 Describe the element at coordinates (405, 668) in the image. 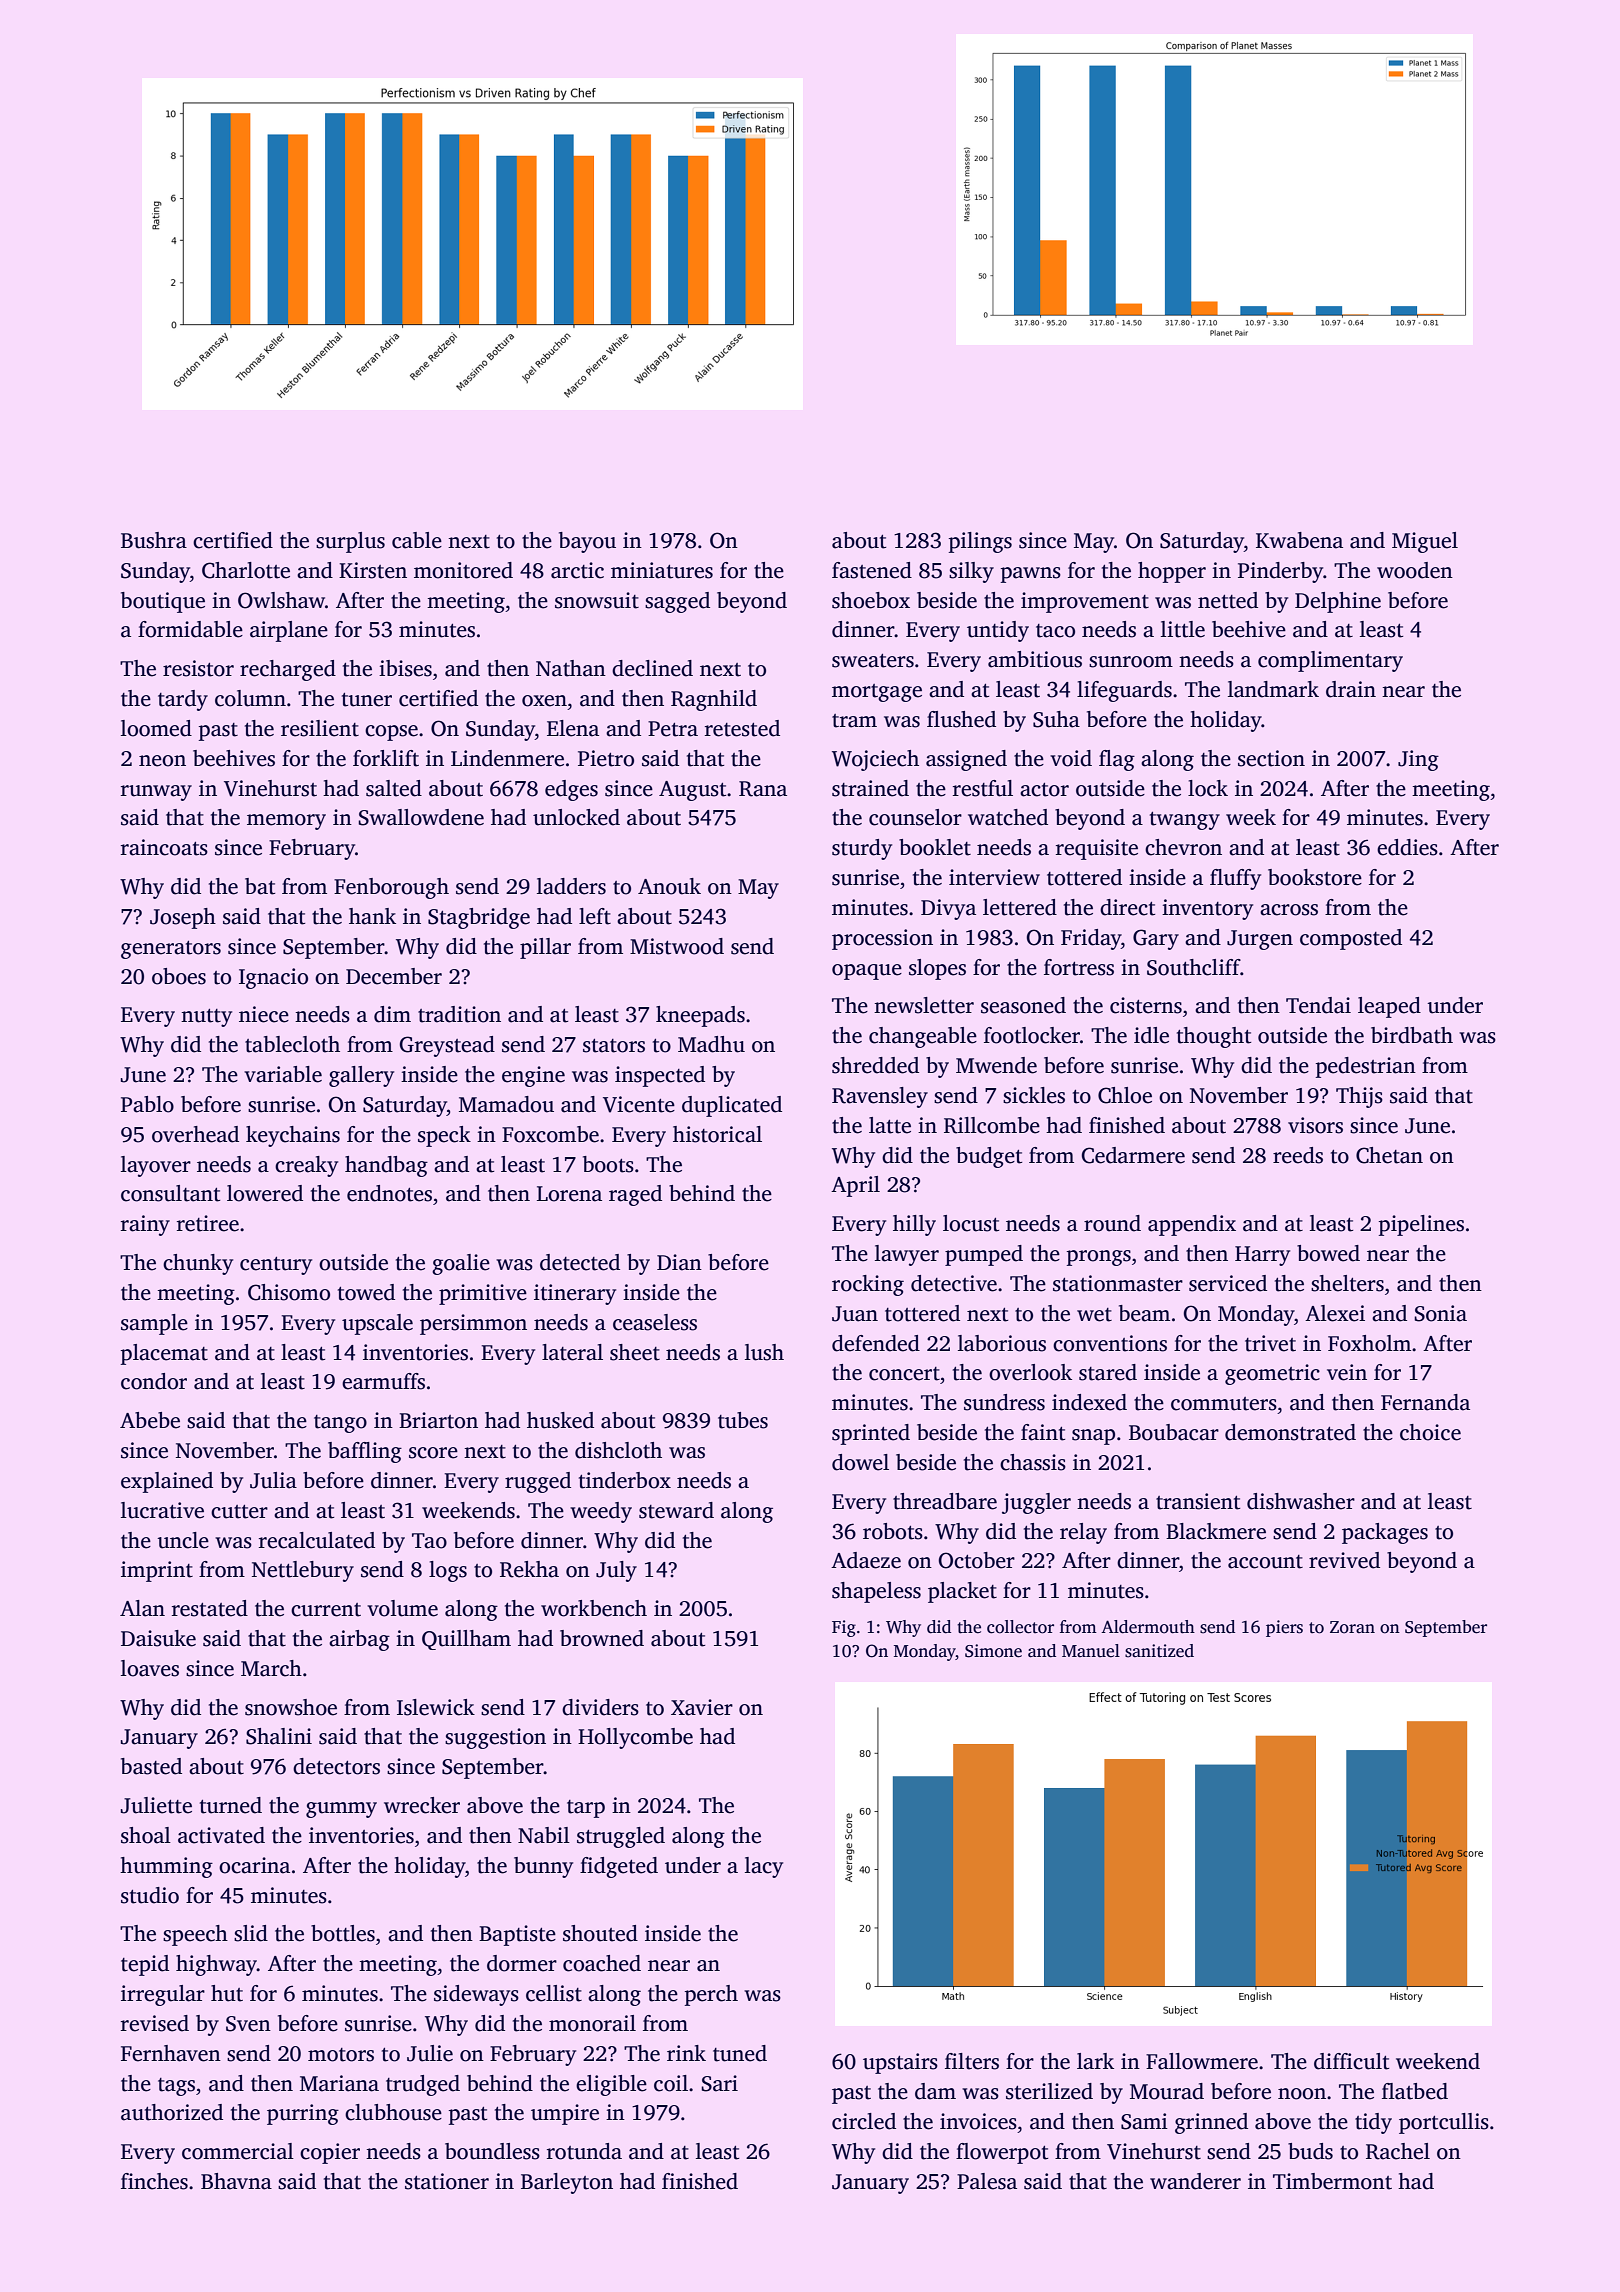

I see `ibises` at that location.
